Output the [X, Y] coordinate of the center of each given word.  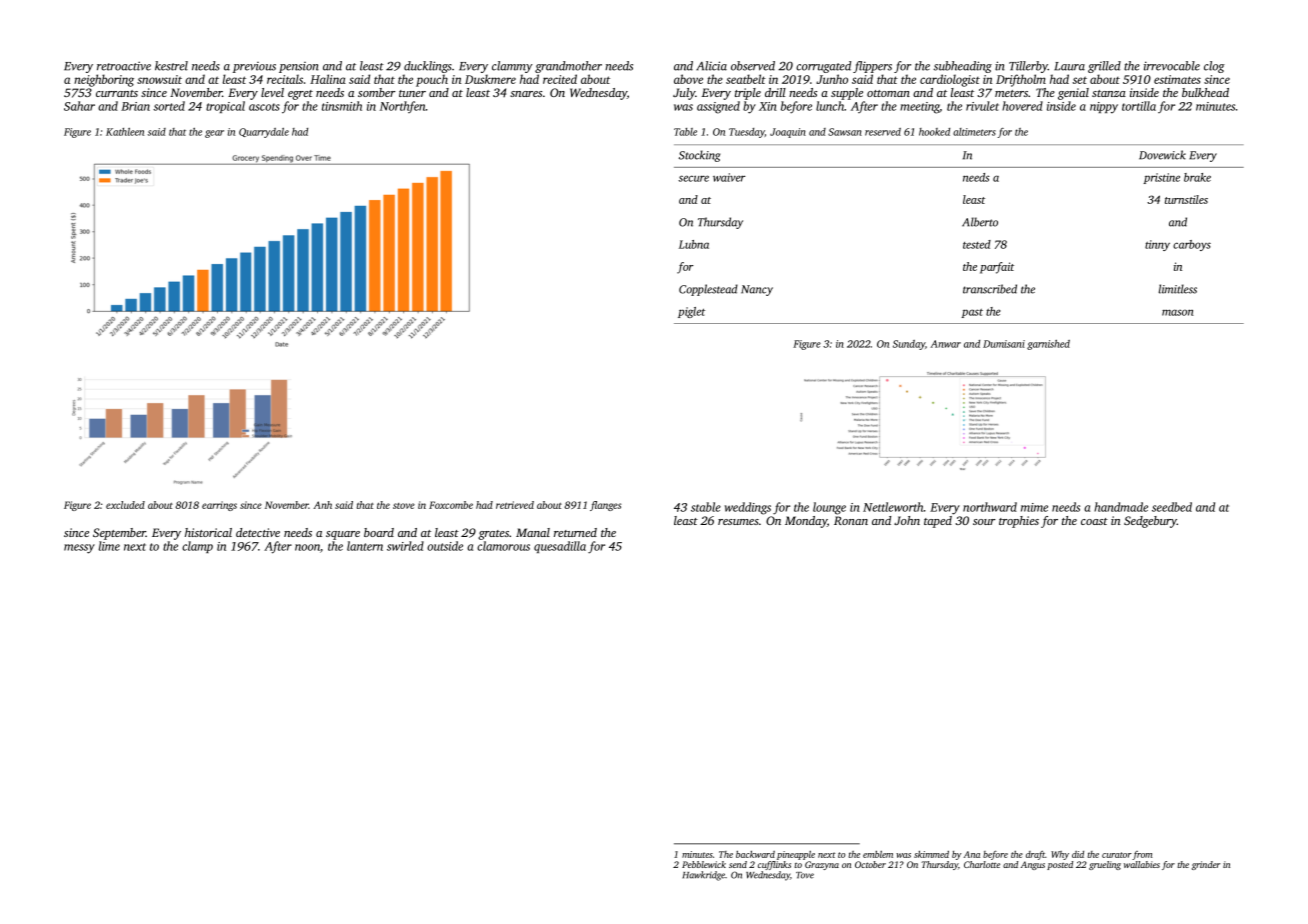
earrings [219, 506]
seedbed [1172, 507]
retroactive [124, 66]
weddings [748, 508]
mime [1034, 507]
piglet [691, 312]
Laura [1069, 66]
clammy [512, 67]
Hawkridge [704, 876]
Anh [322, 505]
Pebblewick [704, 864]
